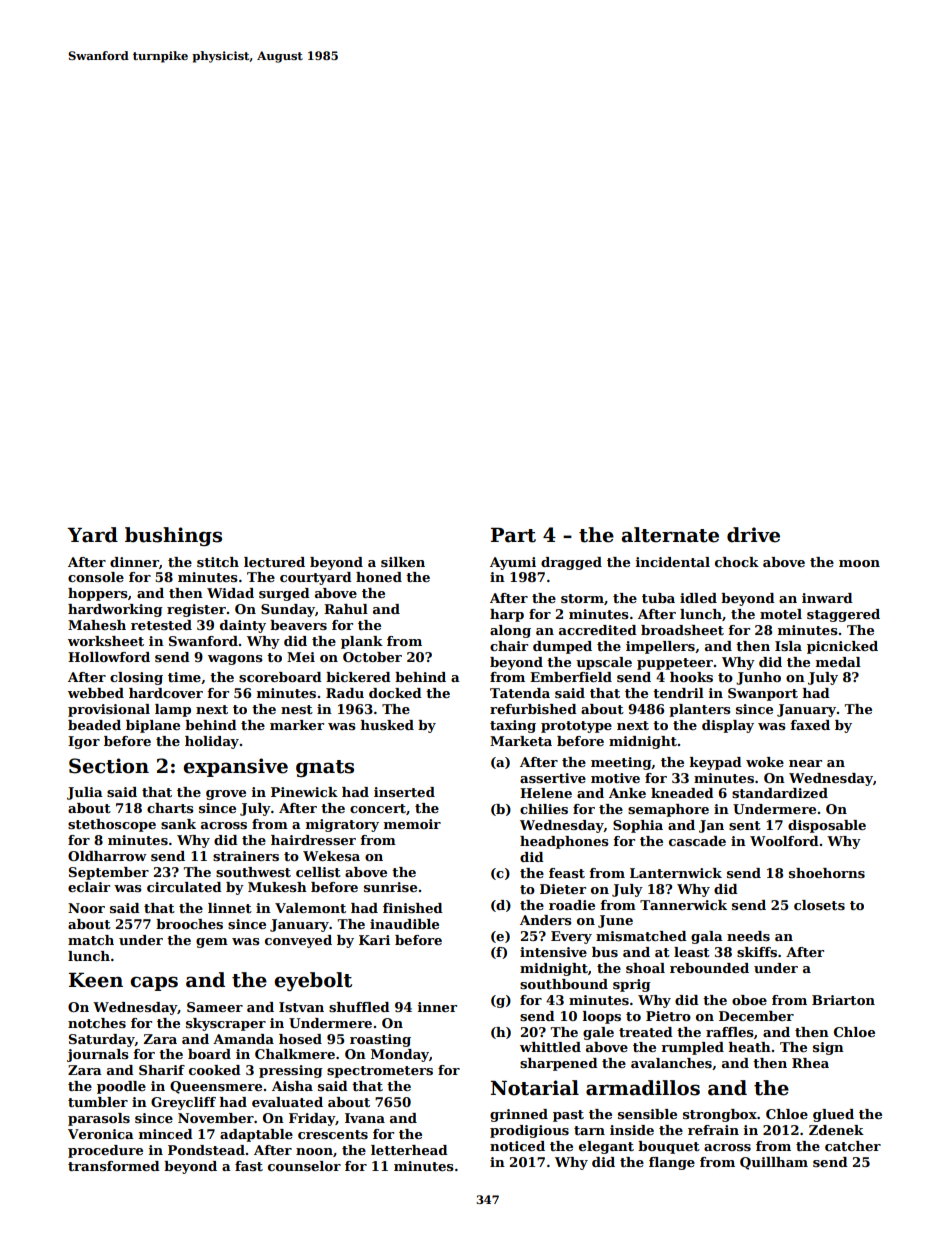  I want to click on migratory, so click(342, 825).
